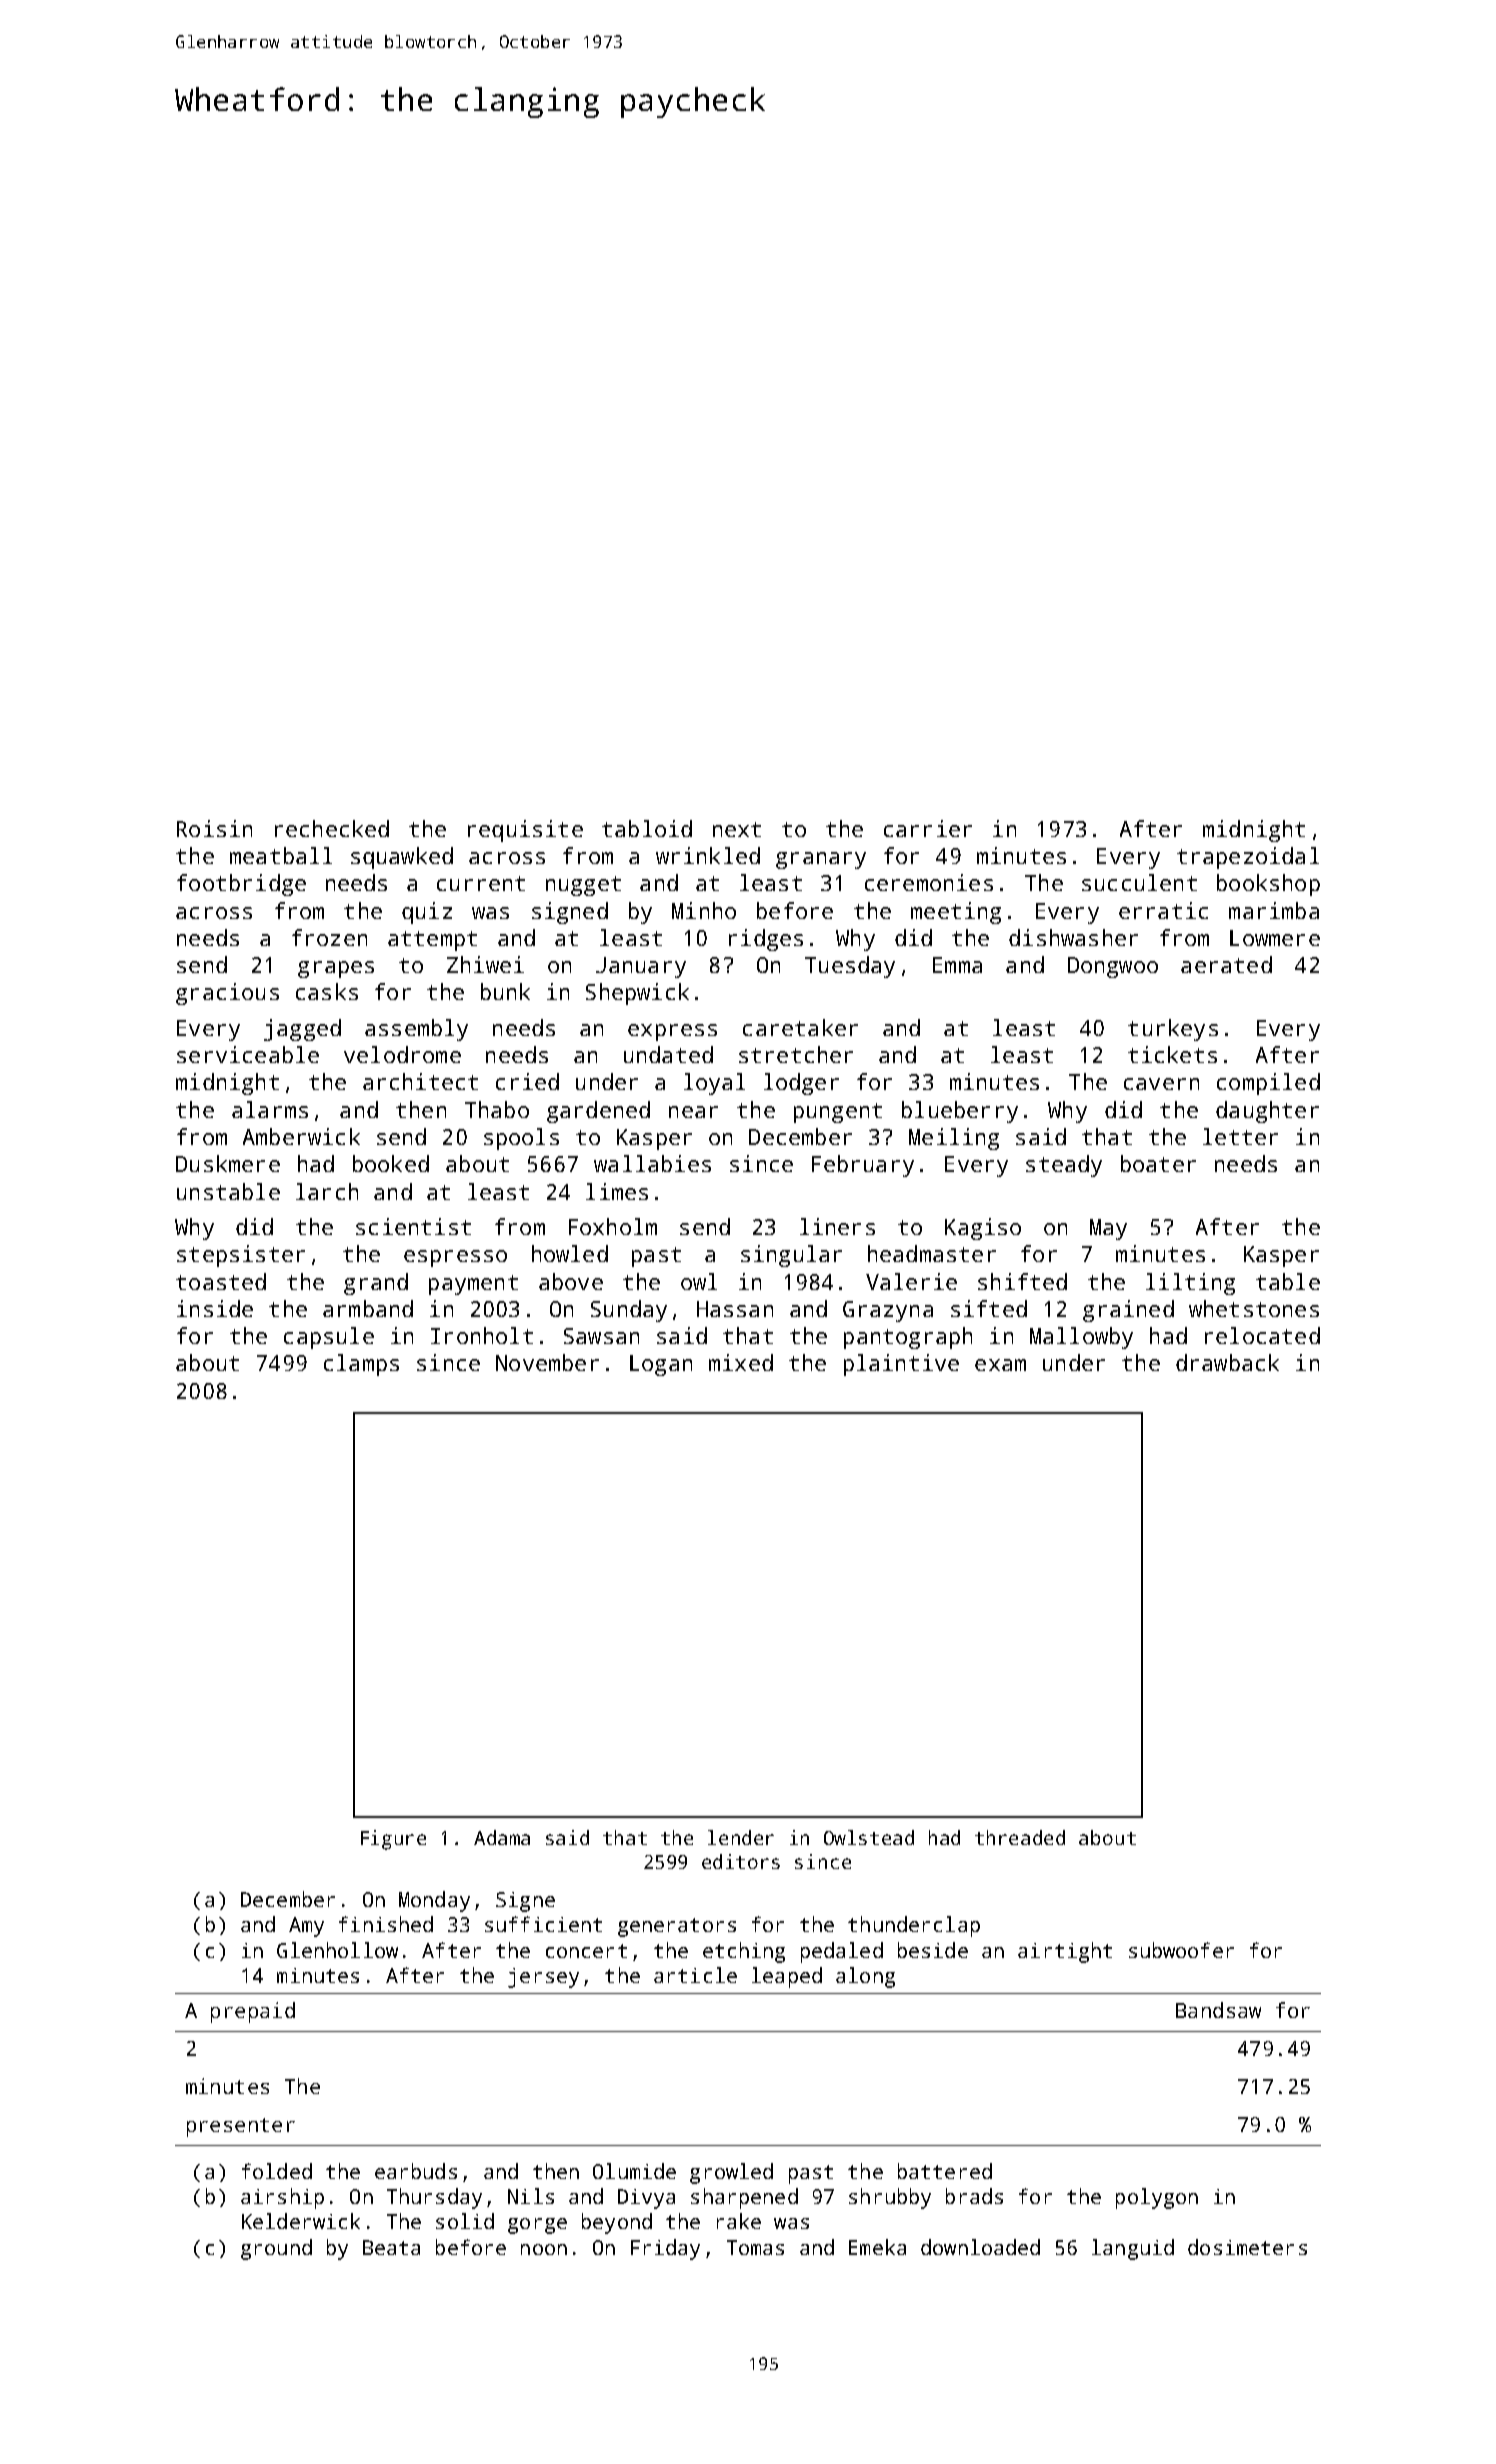 The image size is (1496, 2464). I want to click on subwoofer, so click(1181, 1950).
